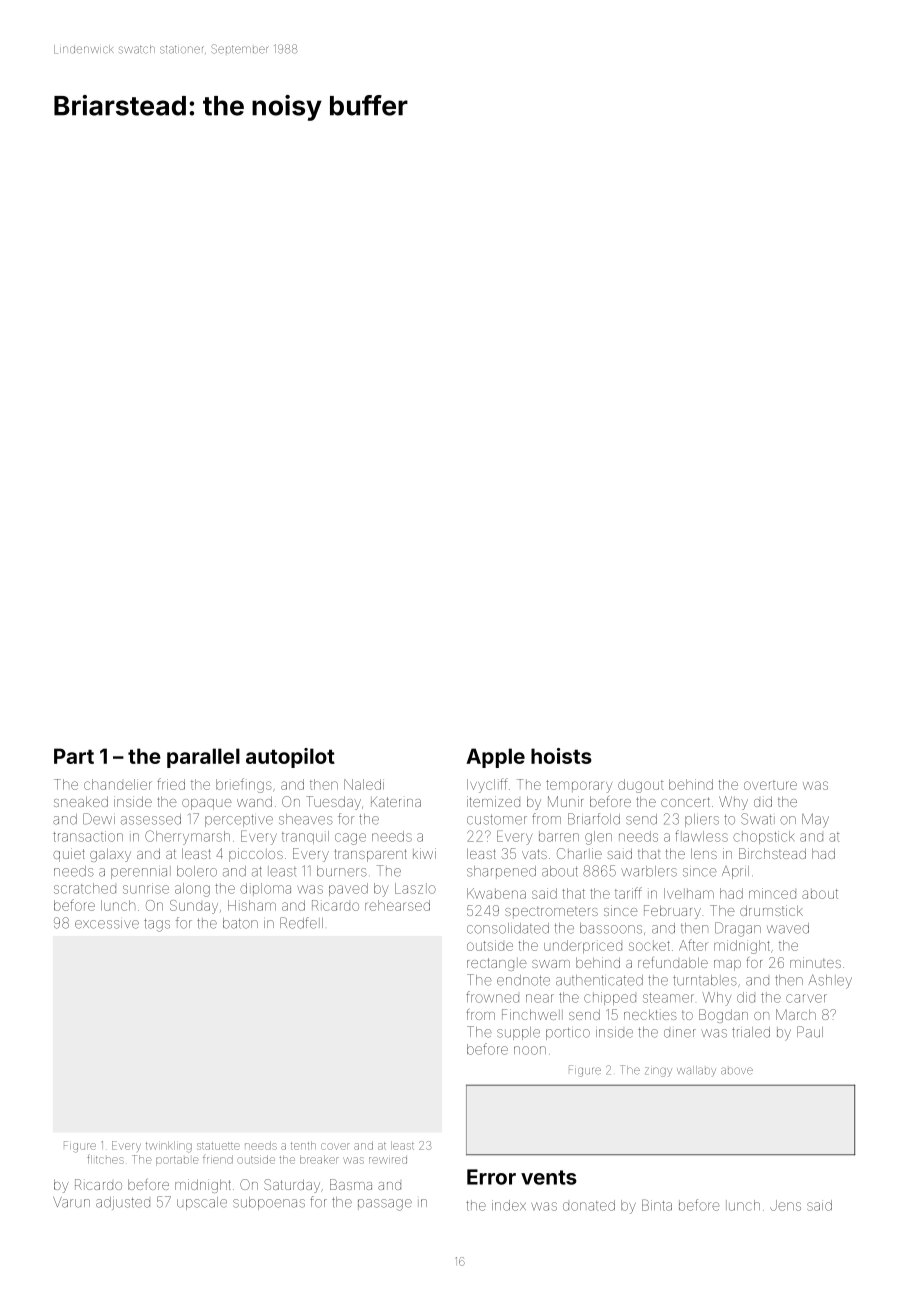  What do you see at coordinates (738, 929) in the document?
I see `Dragan` at bounding box center [738, 929].
